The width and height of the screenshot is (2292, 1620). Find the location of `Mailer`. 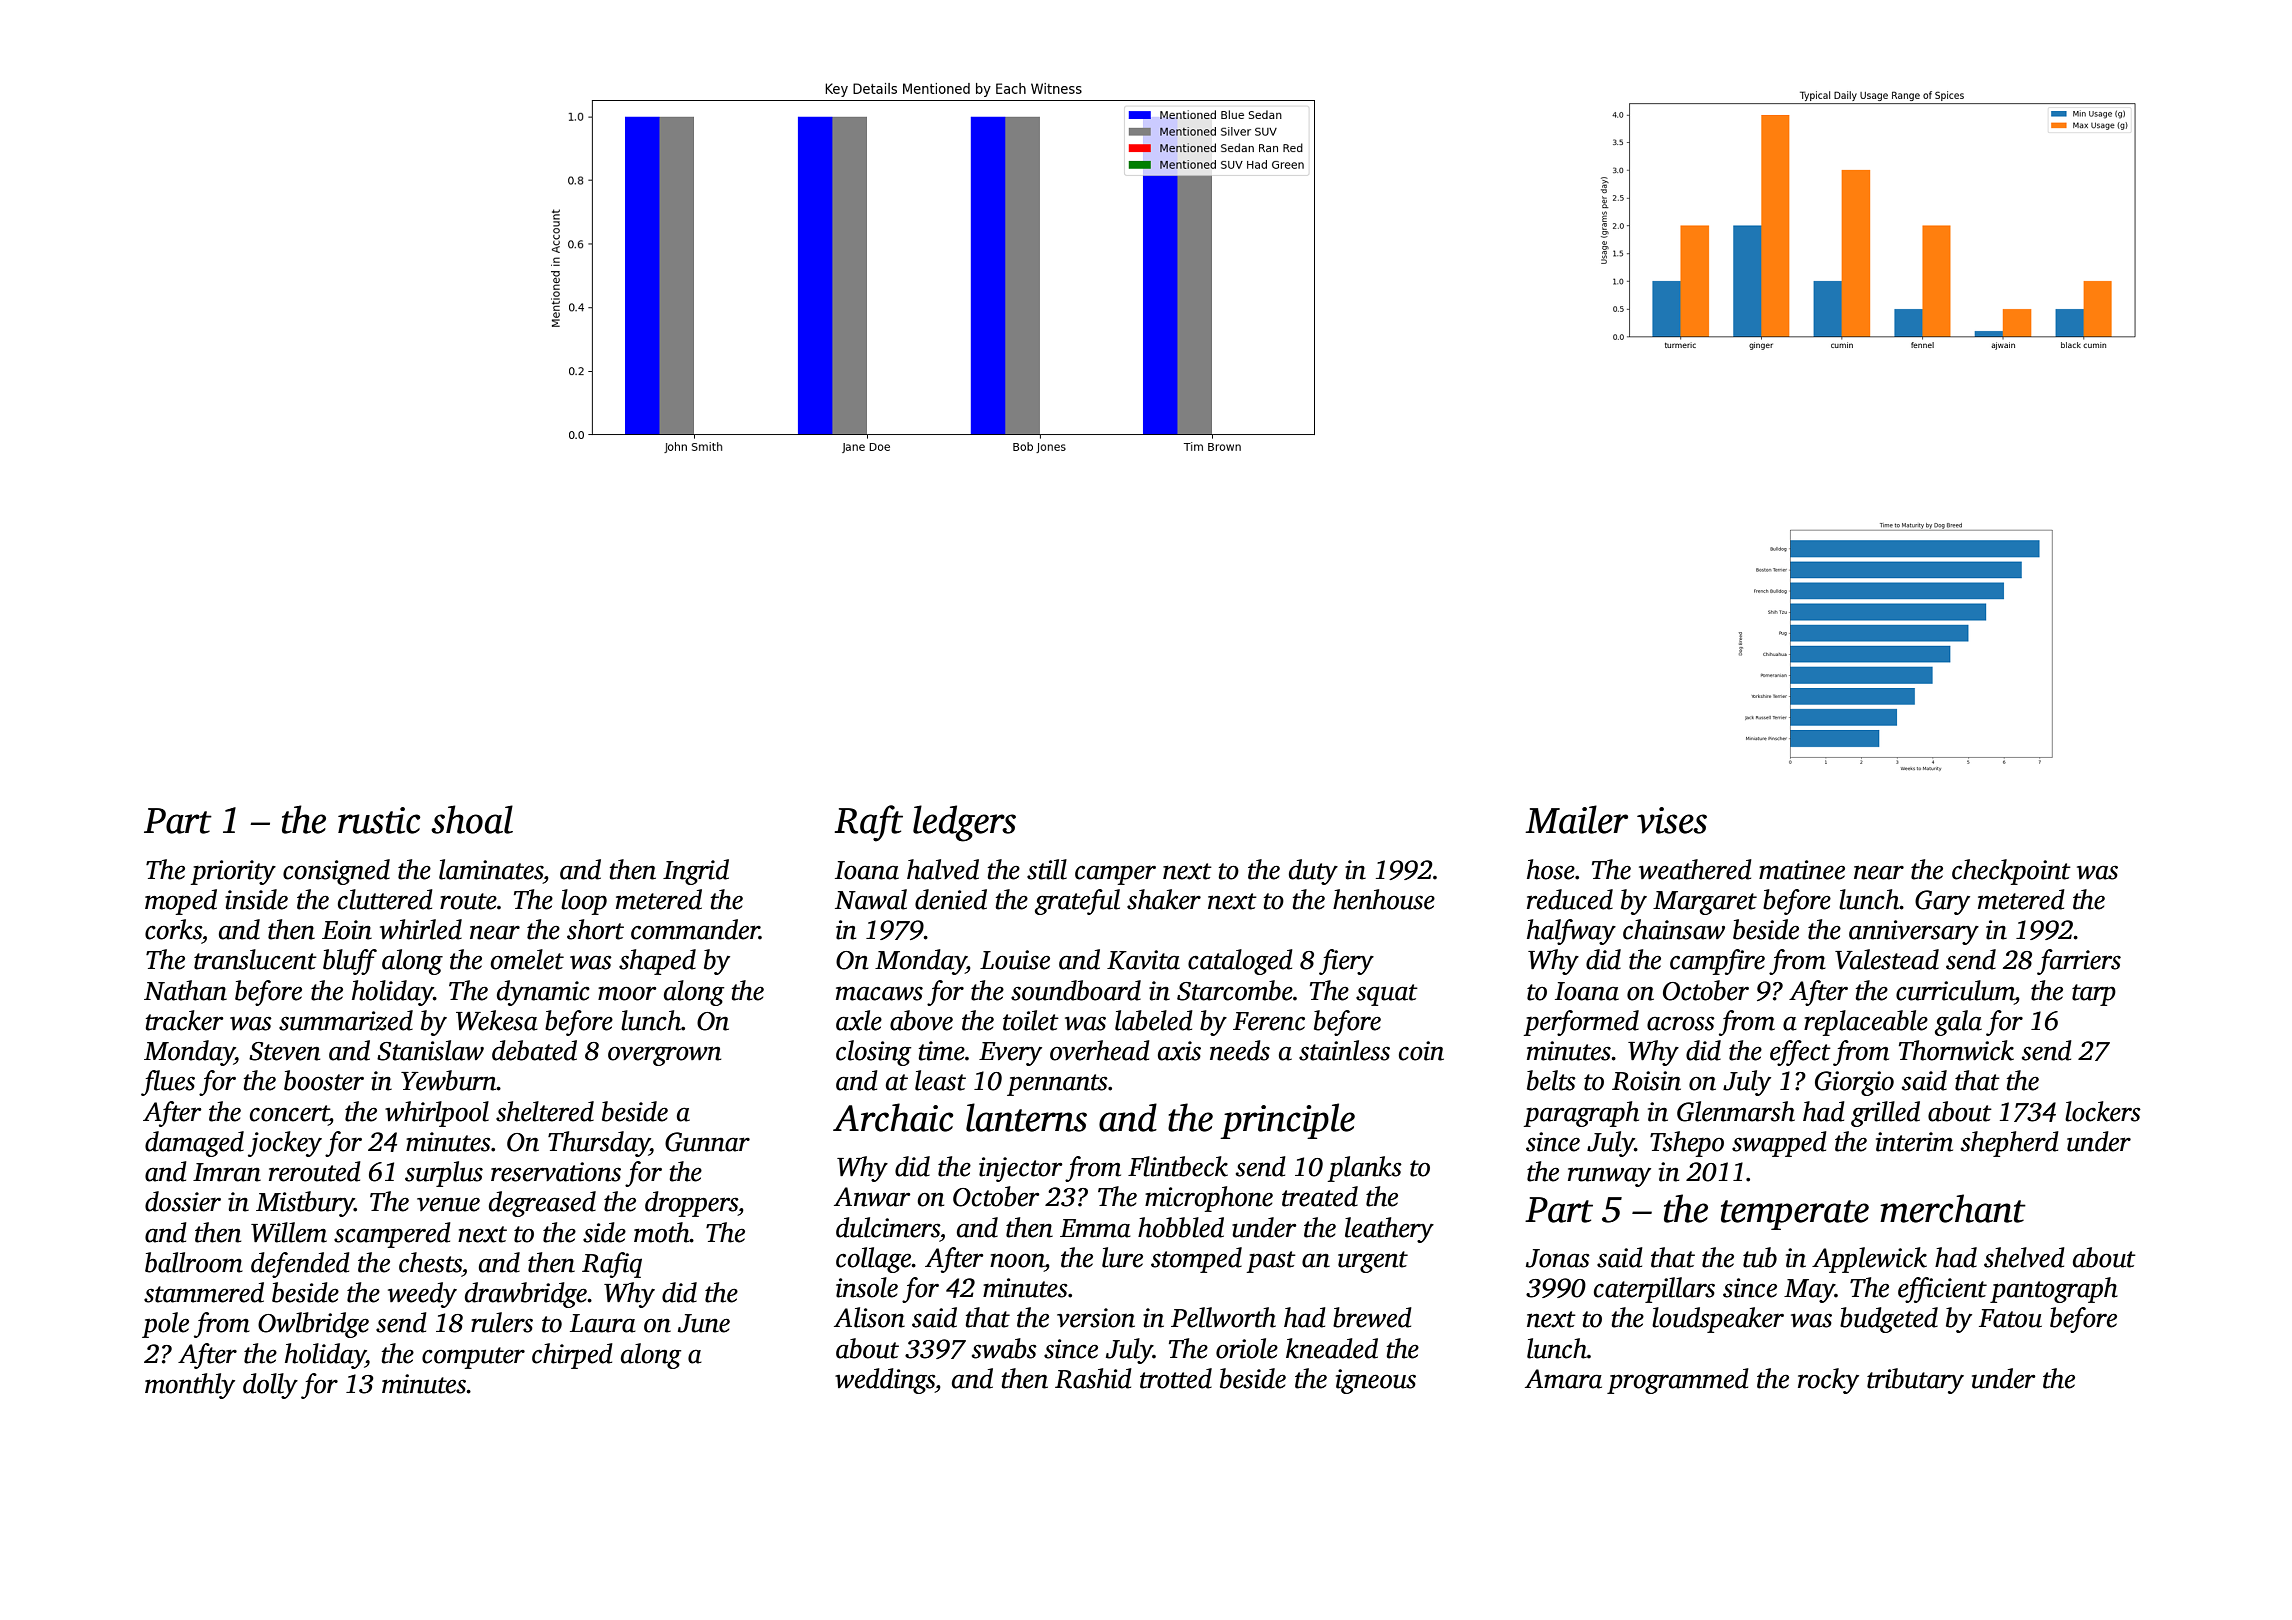

Mailer is located at coordinates (1576, 819).
